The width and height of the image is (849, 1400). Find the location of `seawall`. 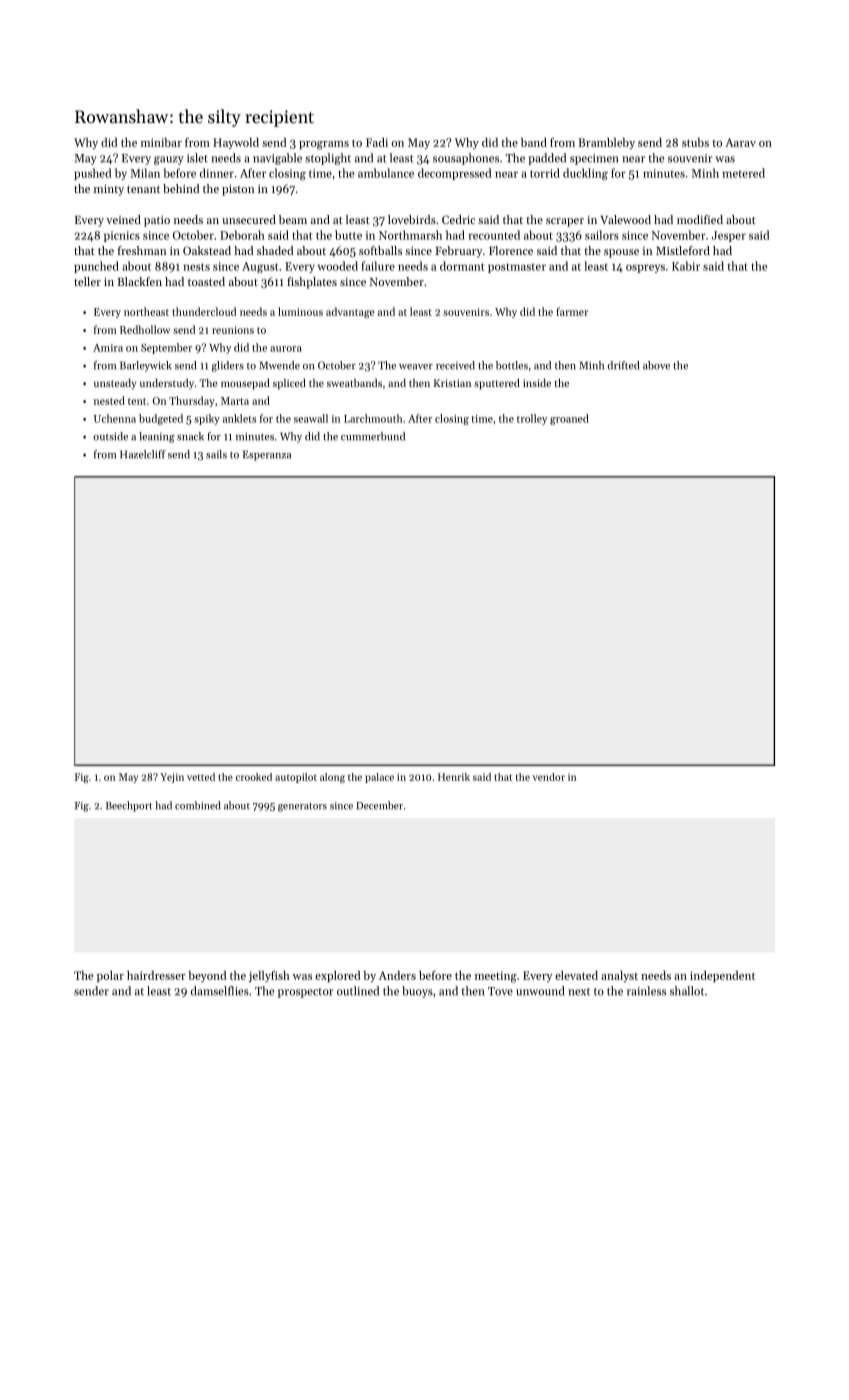

seawall is located at coordinates (311, 418).
